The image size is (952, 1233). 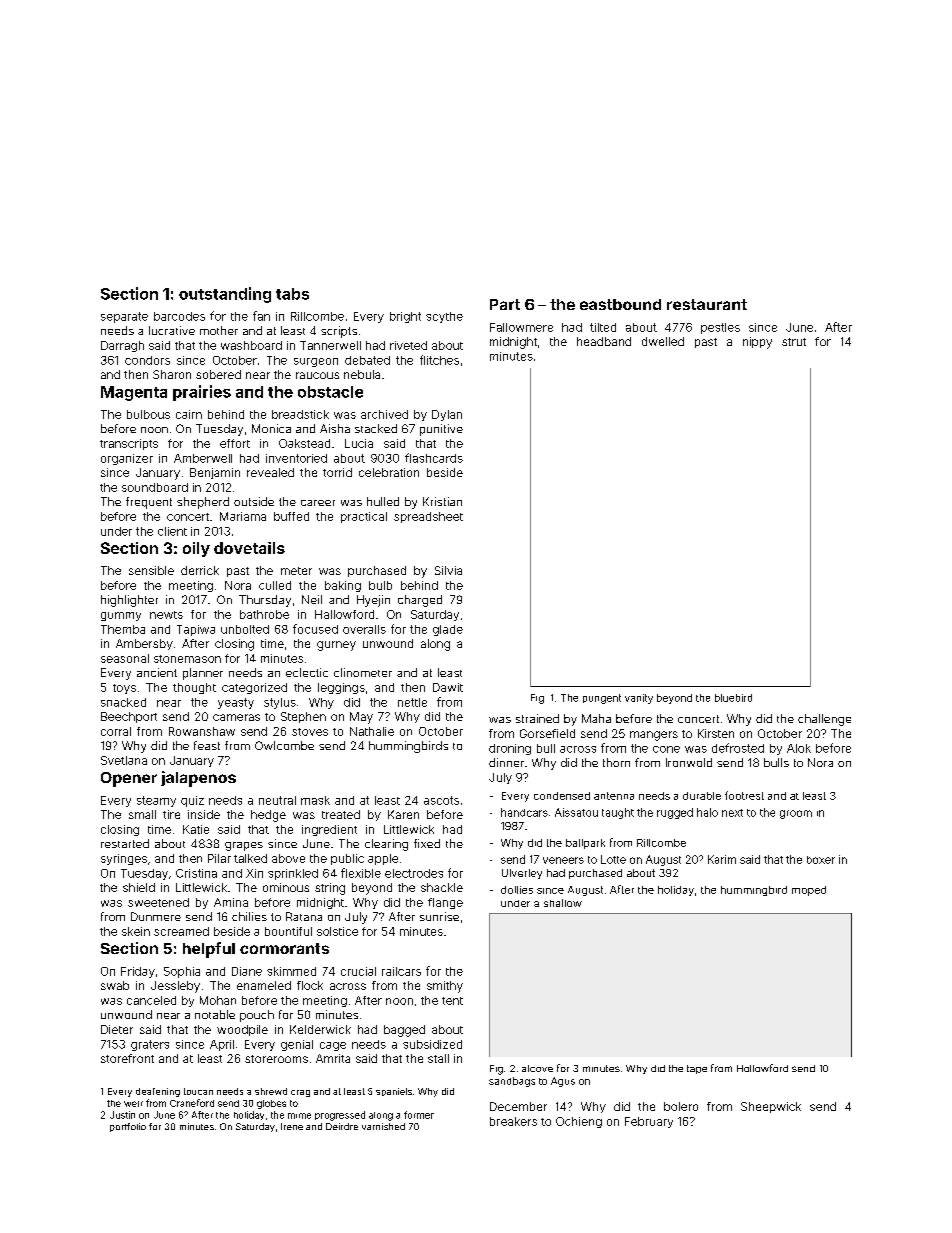 What do you see at coordinates (432, 1044) in the screenshot?
I see `subsidized` at bounding box center [432, 1044].
